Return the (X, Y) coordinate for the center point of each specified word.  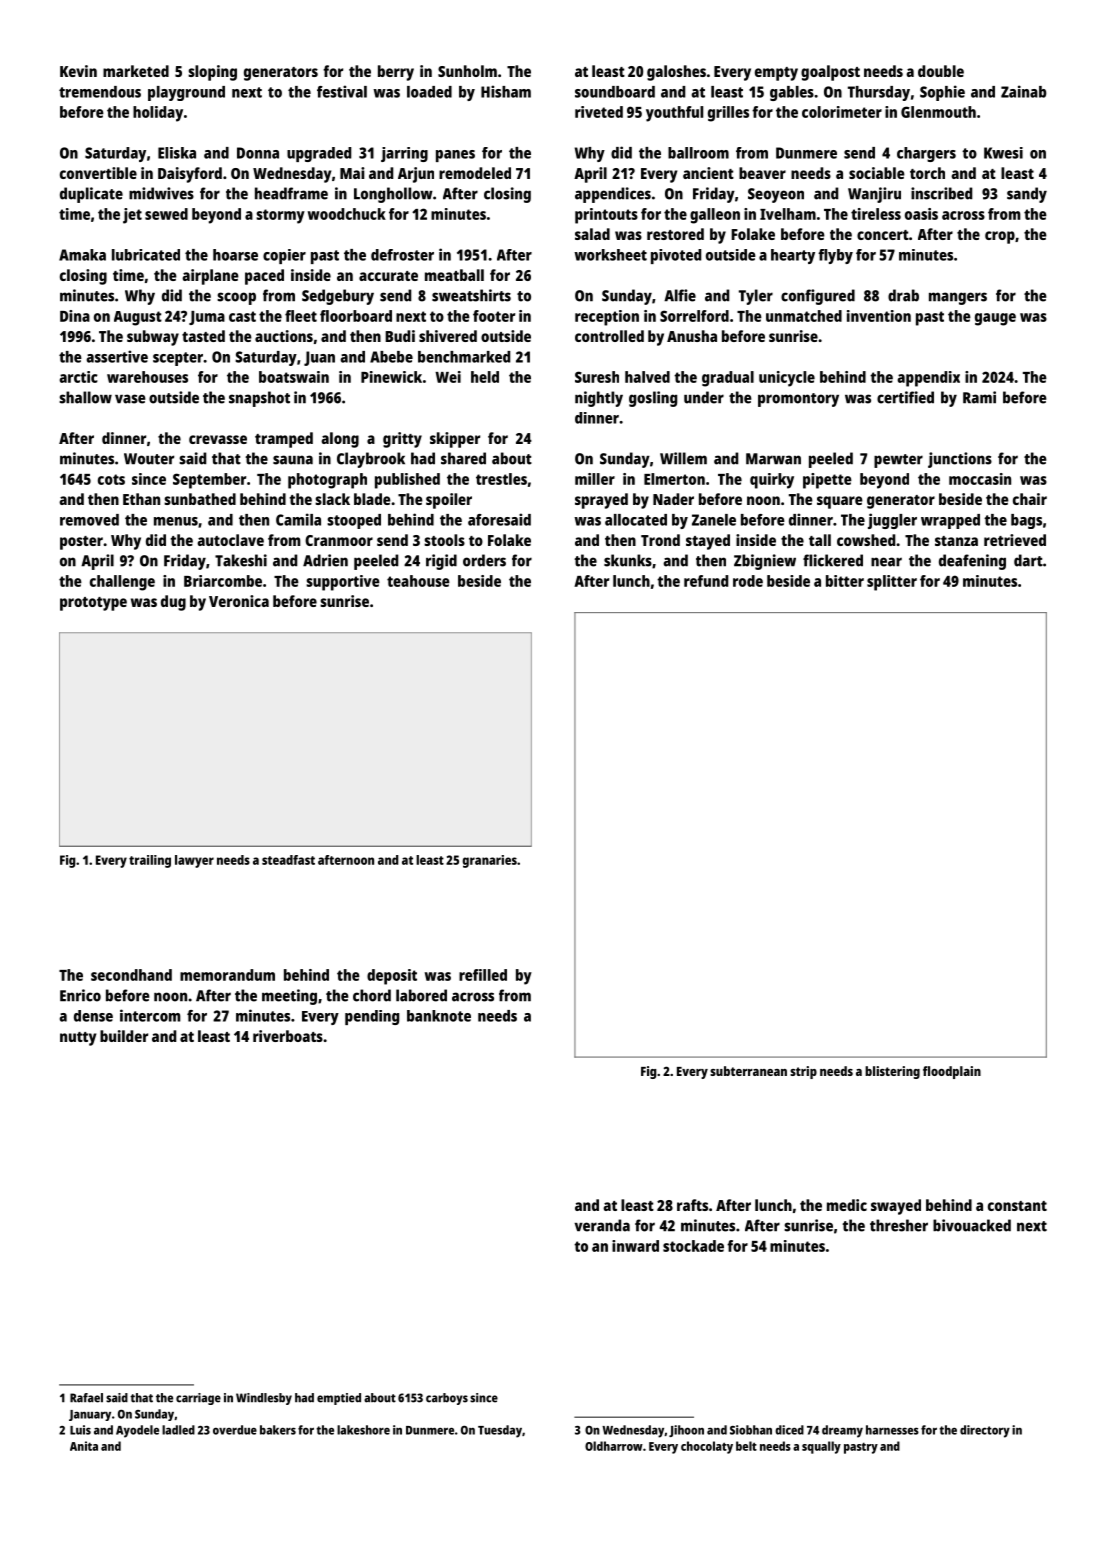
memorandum (227, 975)
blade (372, 499)
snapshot (259, 399)
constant (1017, 1206)
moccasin (980, 479)
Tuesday (500, 1431)
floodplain (952, 1072)
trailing (150, 861)
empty (776, 74)
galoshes (676, 73)
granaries (489, 861)
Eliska (177, 153)
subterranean (748, 1071)
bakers (278, 1430)
